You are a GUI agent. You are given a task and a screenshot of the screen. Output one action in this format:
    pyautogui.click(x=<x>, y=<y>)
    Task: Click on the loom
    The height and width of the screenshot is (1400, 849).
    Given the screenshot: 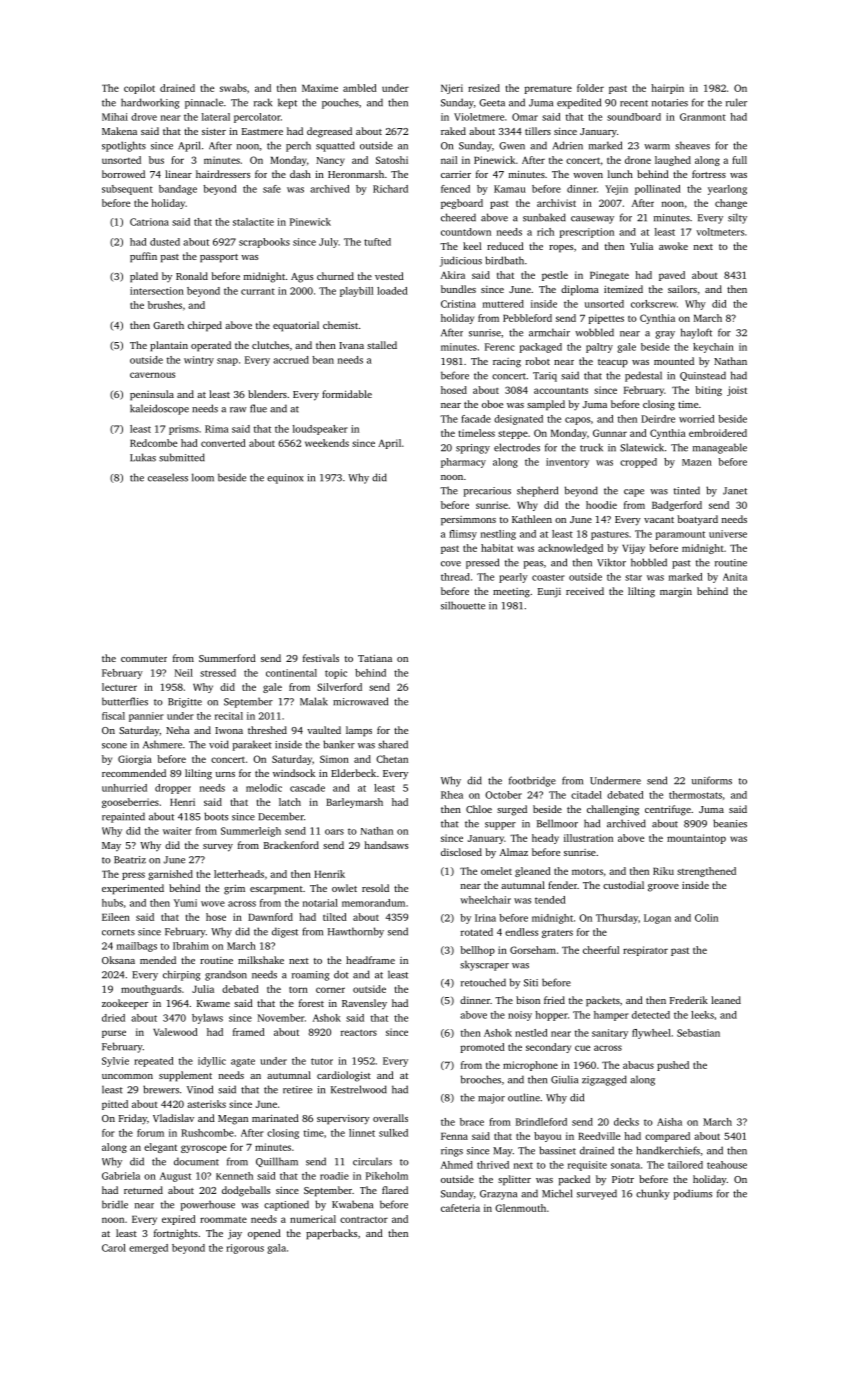 What is the action you would take?
    pyautogui.click(x=203, y=477)
